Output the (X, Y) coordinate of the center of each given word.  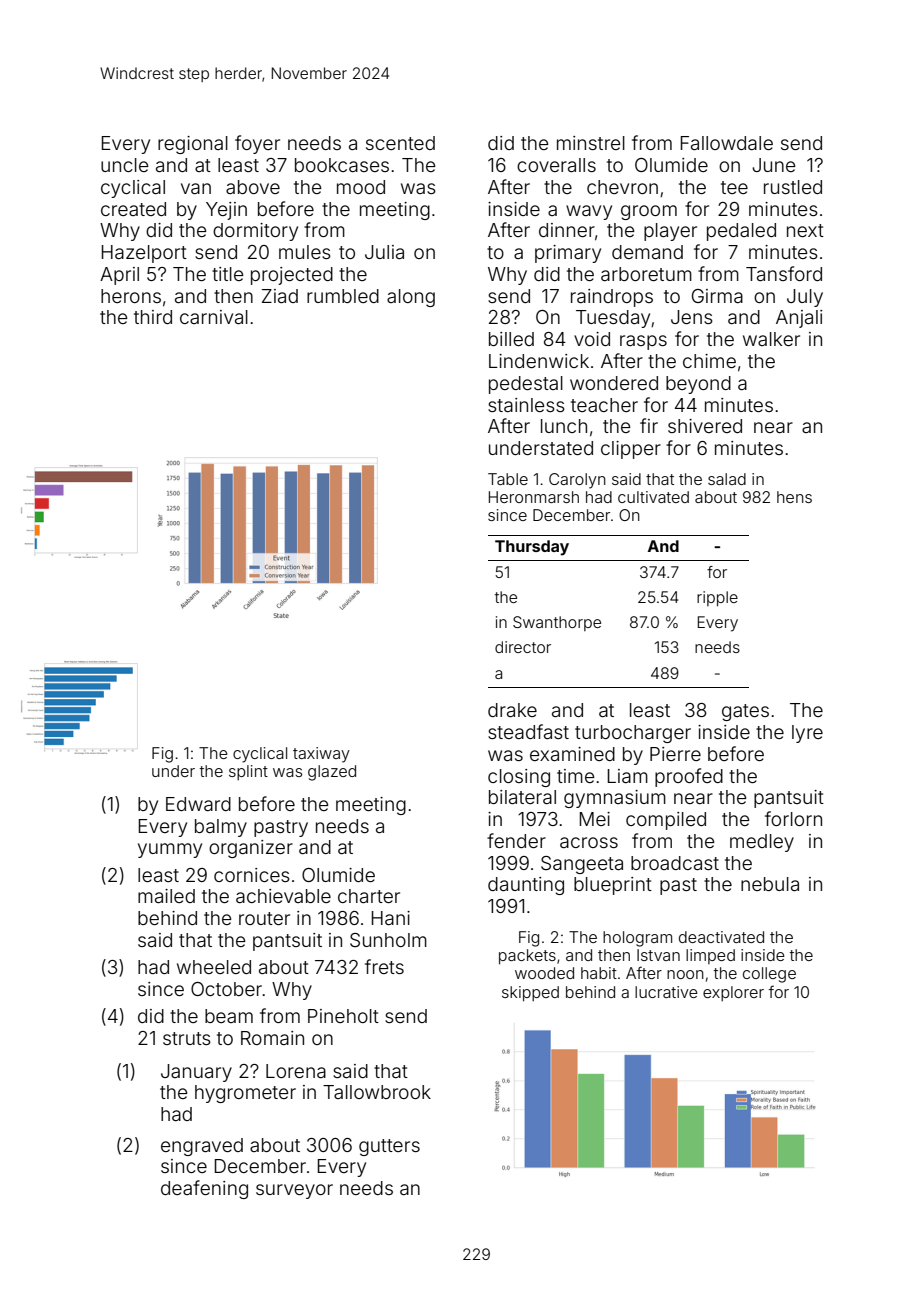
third (153, 317)
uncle (125, 165)
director (523, 647)
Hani (391, 918)
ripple (717, 598)
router (264, 918)
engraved (202, 1147)
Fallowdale (727, 143)
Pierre (675, 754)
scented (400, 143)
